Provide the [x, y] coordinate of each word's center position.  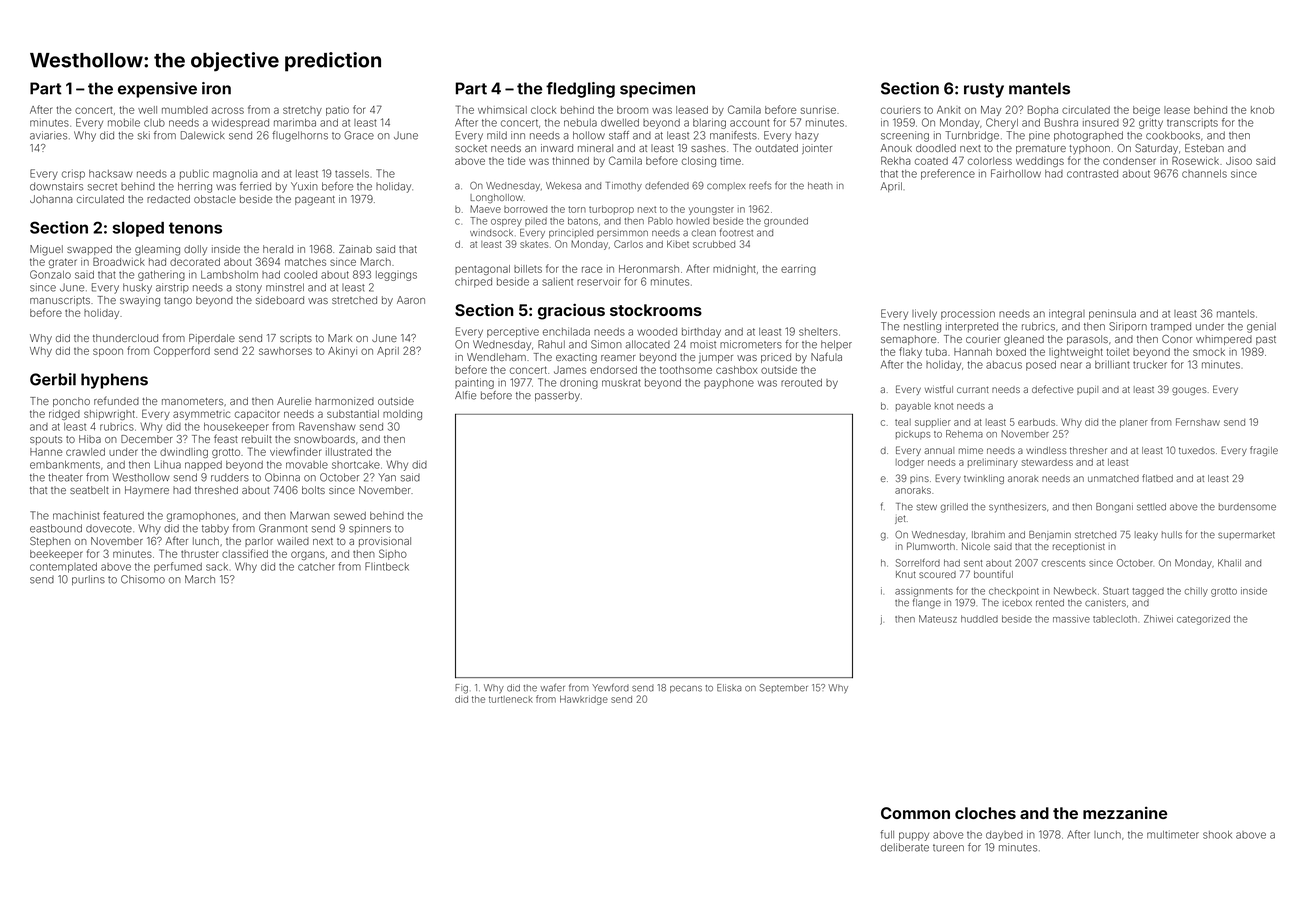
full [887, 834]
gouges [1189, 391]
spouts [46, 440]
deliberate [905, 847]
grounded [786, 222]
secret [102, 187]
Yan [387, 477]
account [750, 123]
